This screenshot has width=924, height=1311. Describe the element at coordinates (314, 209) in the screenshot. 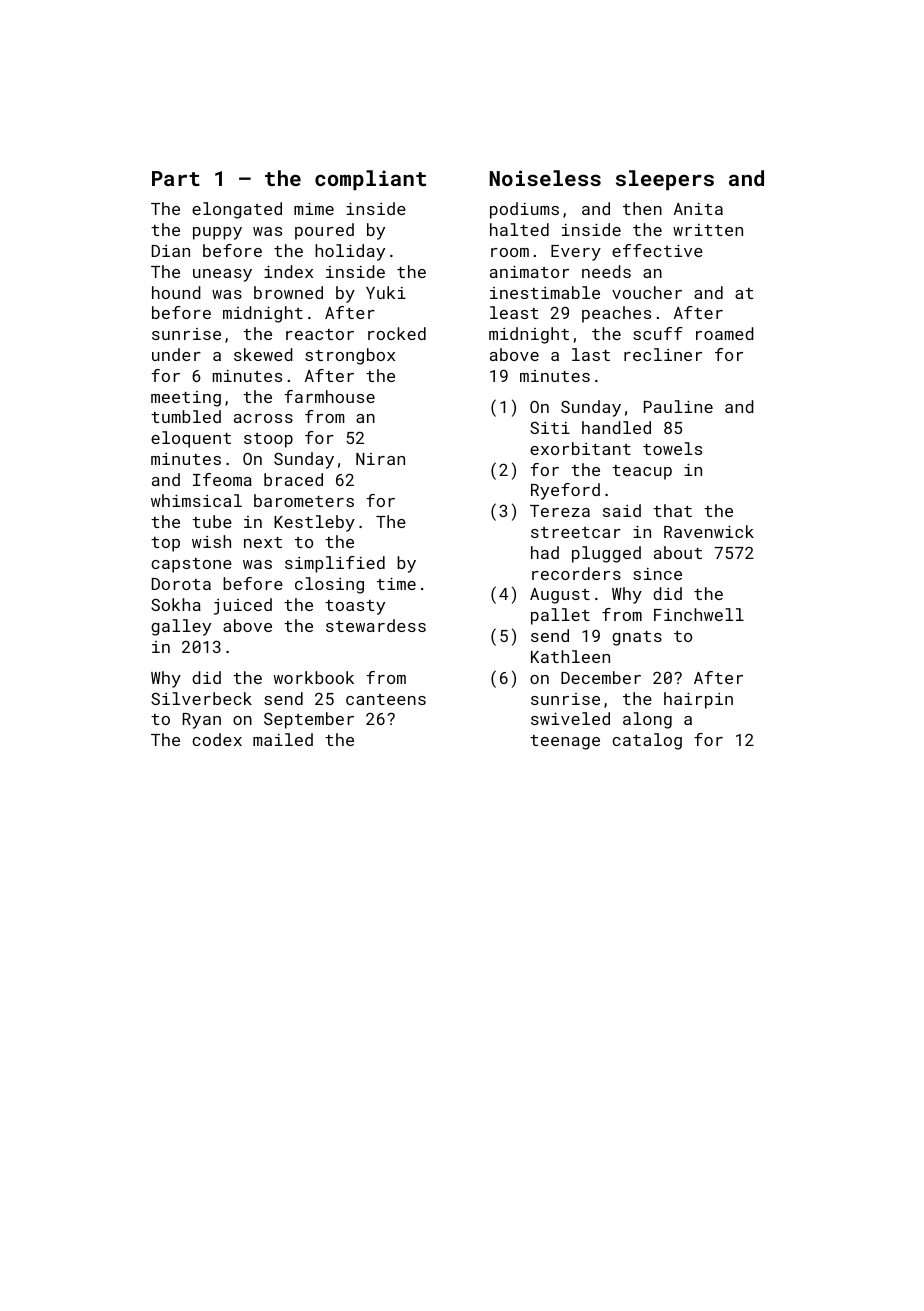

I see `mime` at that location.
